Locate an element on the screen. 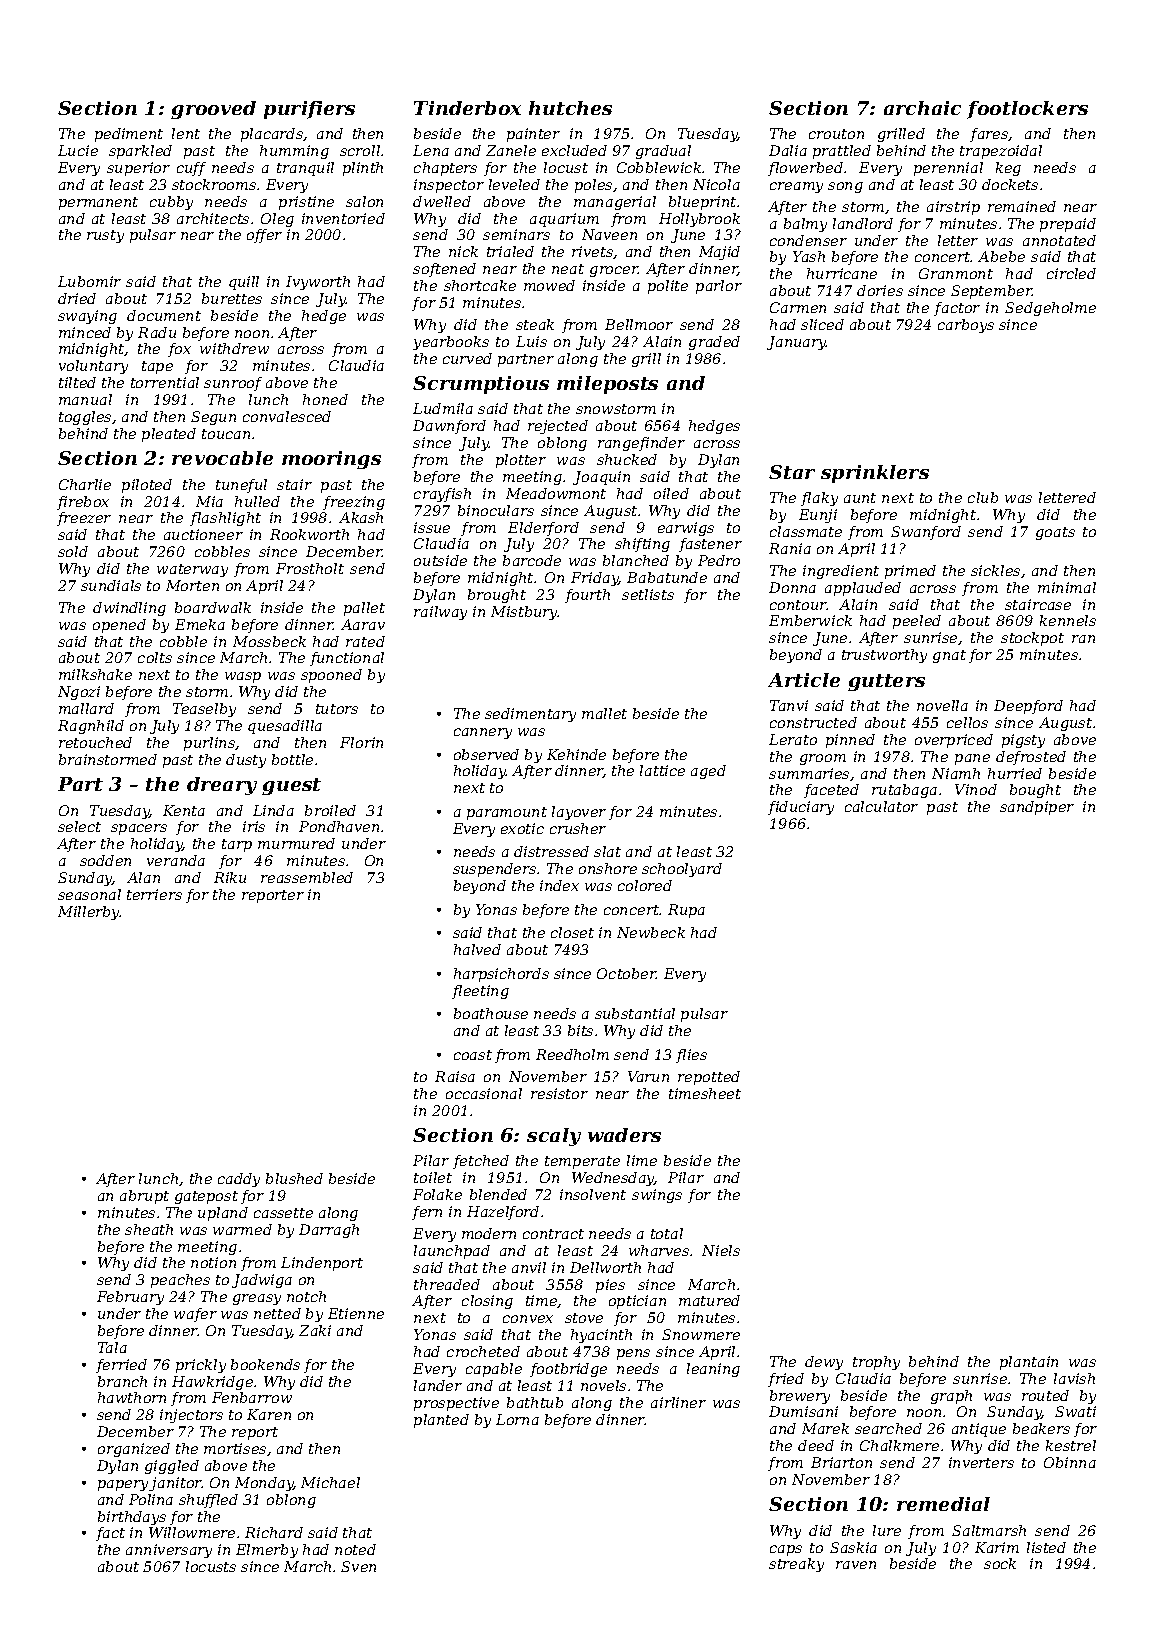 Image resolution: width=1155 pixels, height=1633 pixels. hurricane is located at coordinates (842, 273).
